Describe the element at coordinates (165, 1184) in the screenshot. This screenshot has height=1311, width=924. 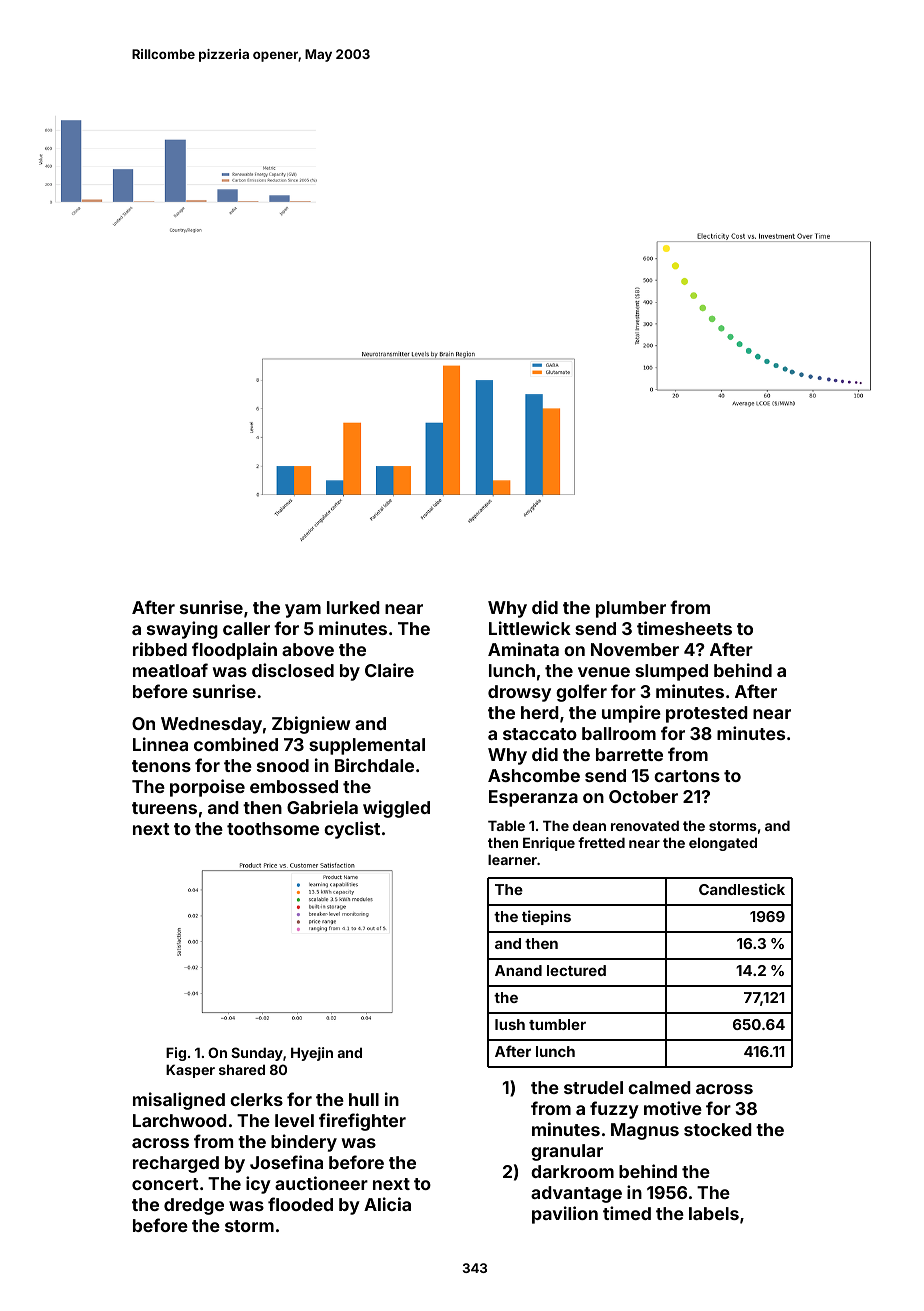
I see `concert` at that location.
